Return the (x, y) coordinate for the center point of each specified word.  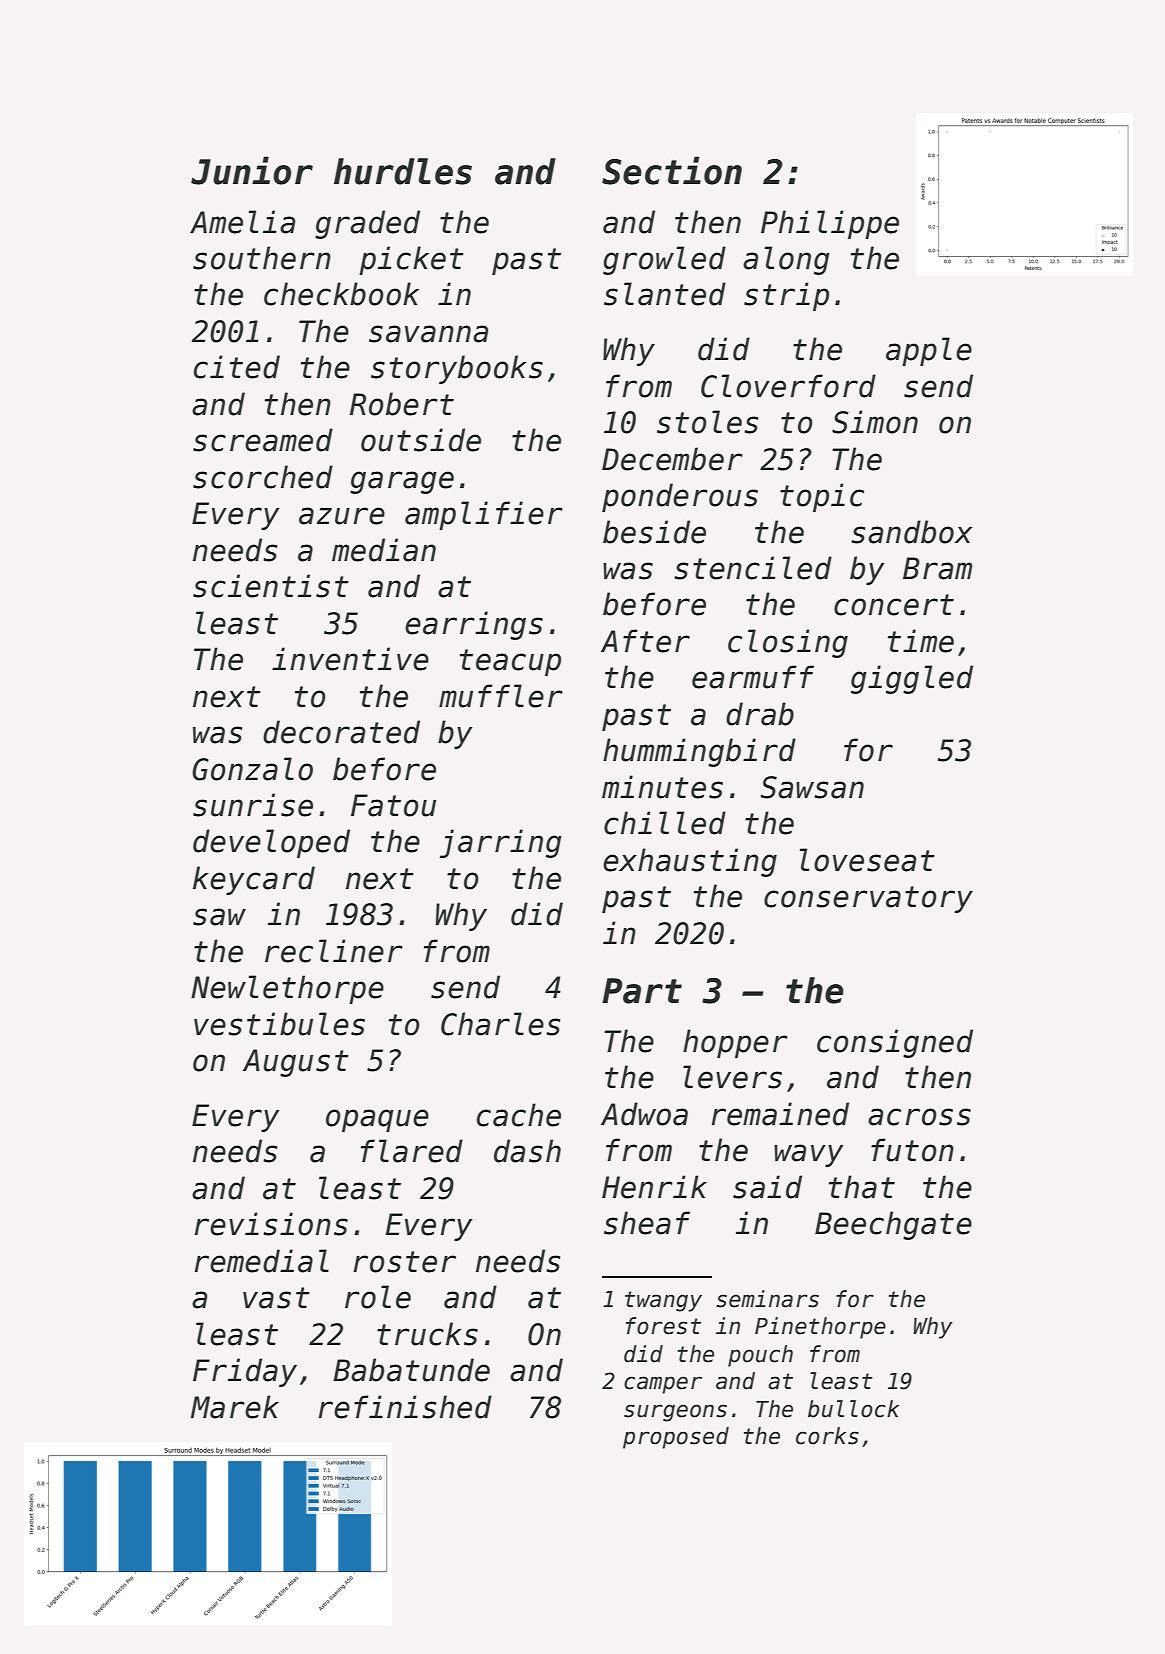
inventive (350, 659)
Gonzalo (252, 769)
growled (664, 260)
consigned (895, 1043)
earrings (474, 625)
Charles (500, 1024)
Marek (235, 1407)
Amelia (242, 222)
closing (788, 643)
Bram (937, 568)
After (645, 641)
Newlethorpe (287, 989)
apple (929, 351)
